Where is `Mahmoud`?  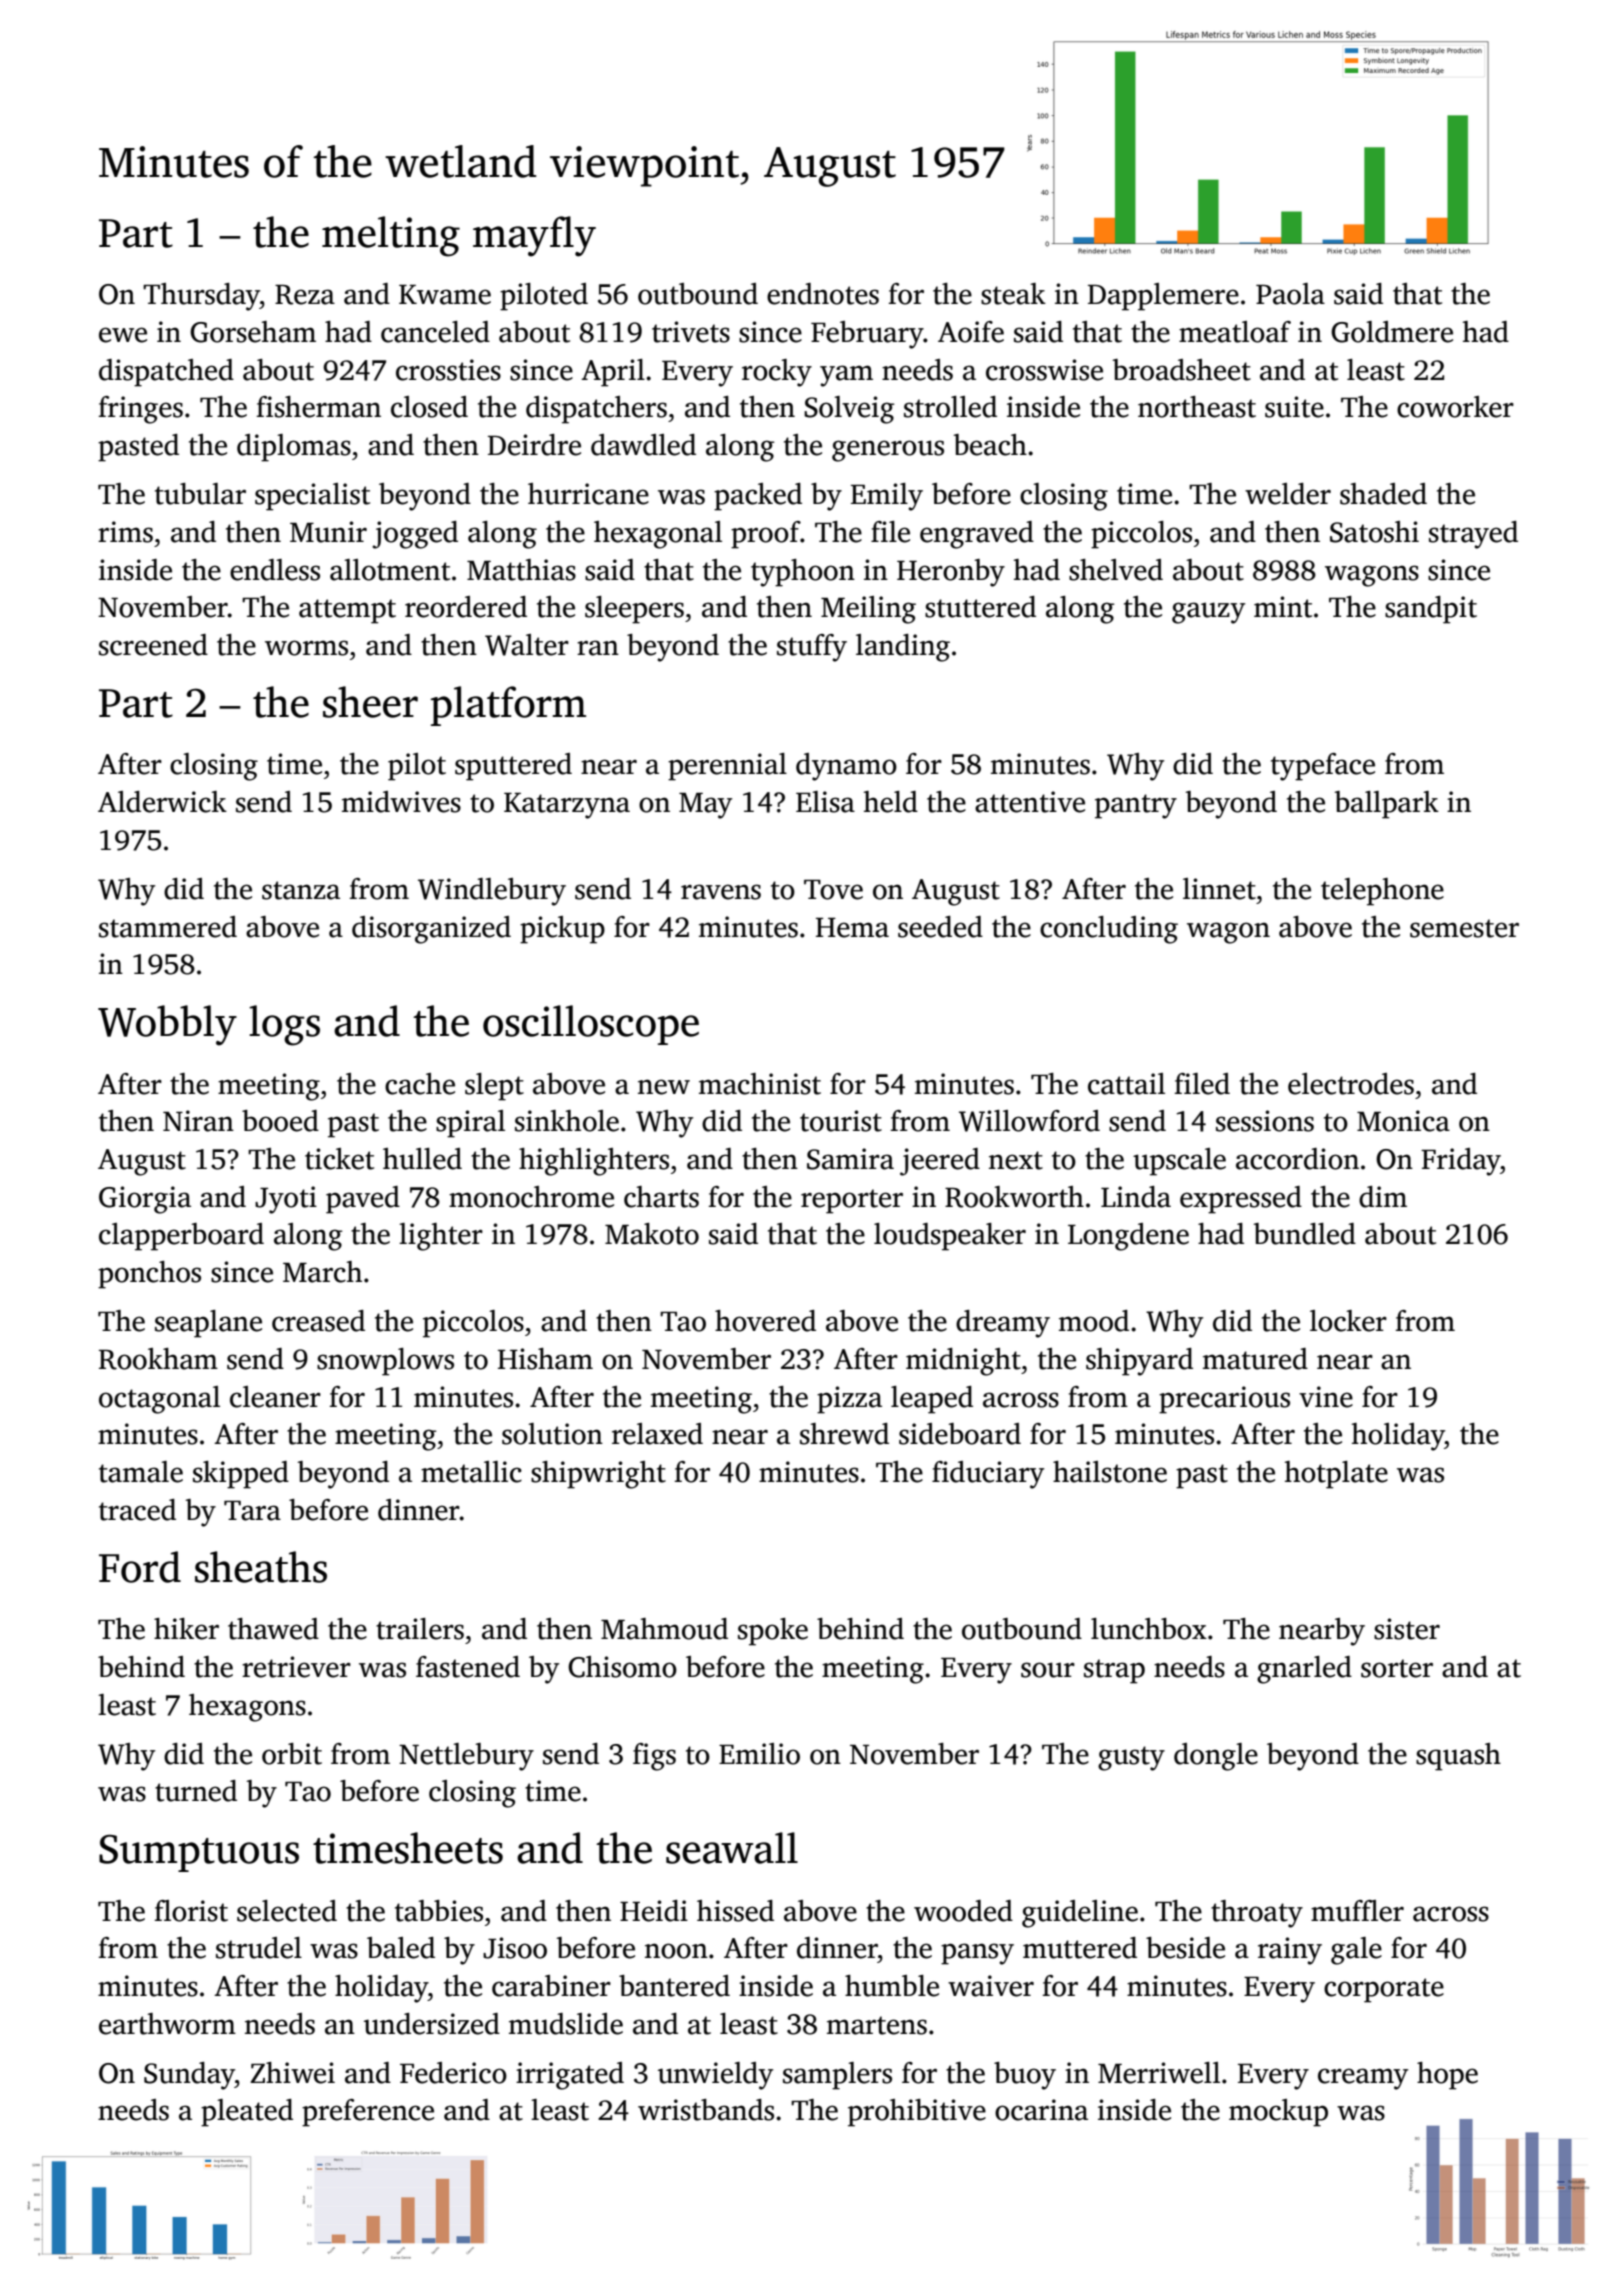 Mahmoud is located at coordinates (664, 1629).
